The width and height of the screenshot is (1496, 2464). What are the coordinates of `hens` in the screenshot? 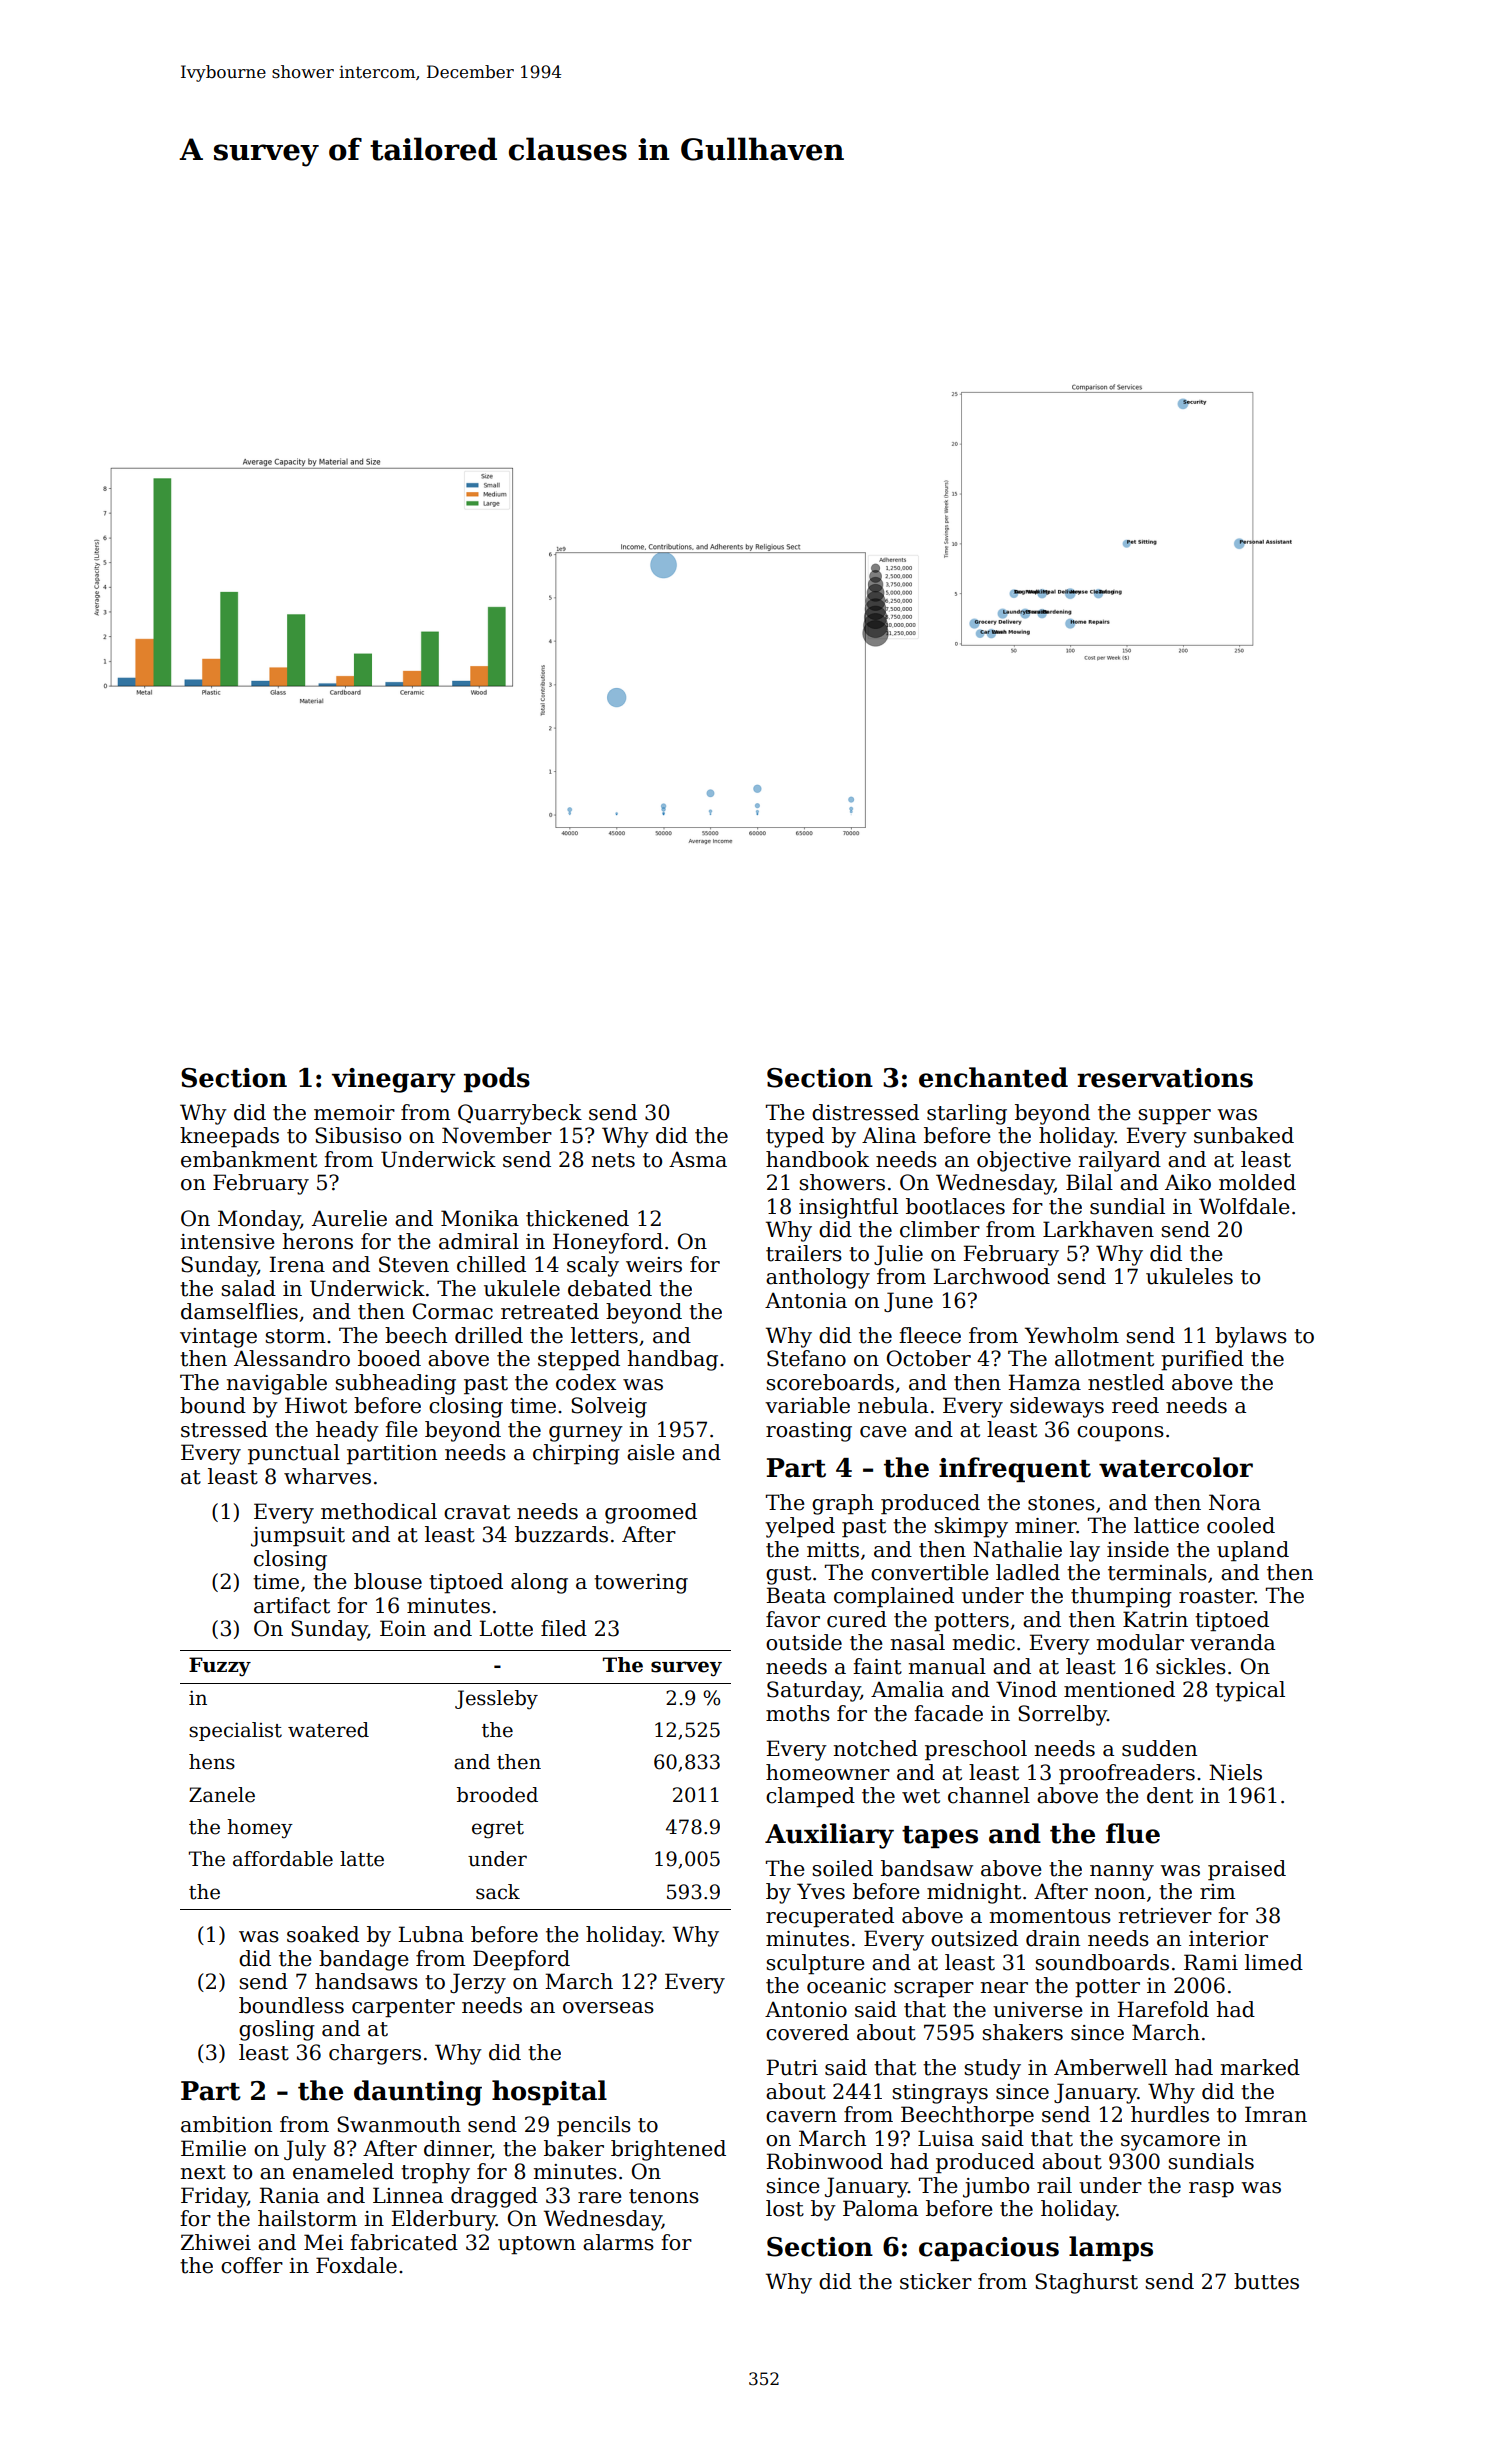 It's located at (212, 1762).
